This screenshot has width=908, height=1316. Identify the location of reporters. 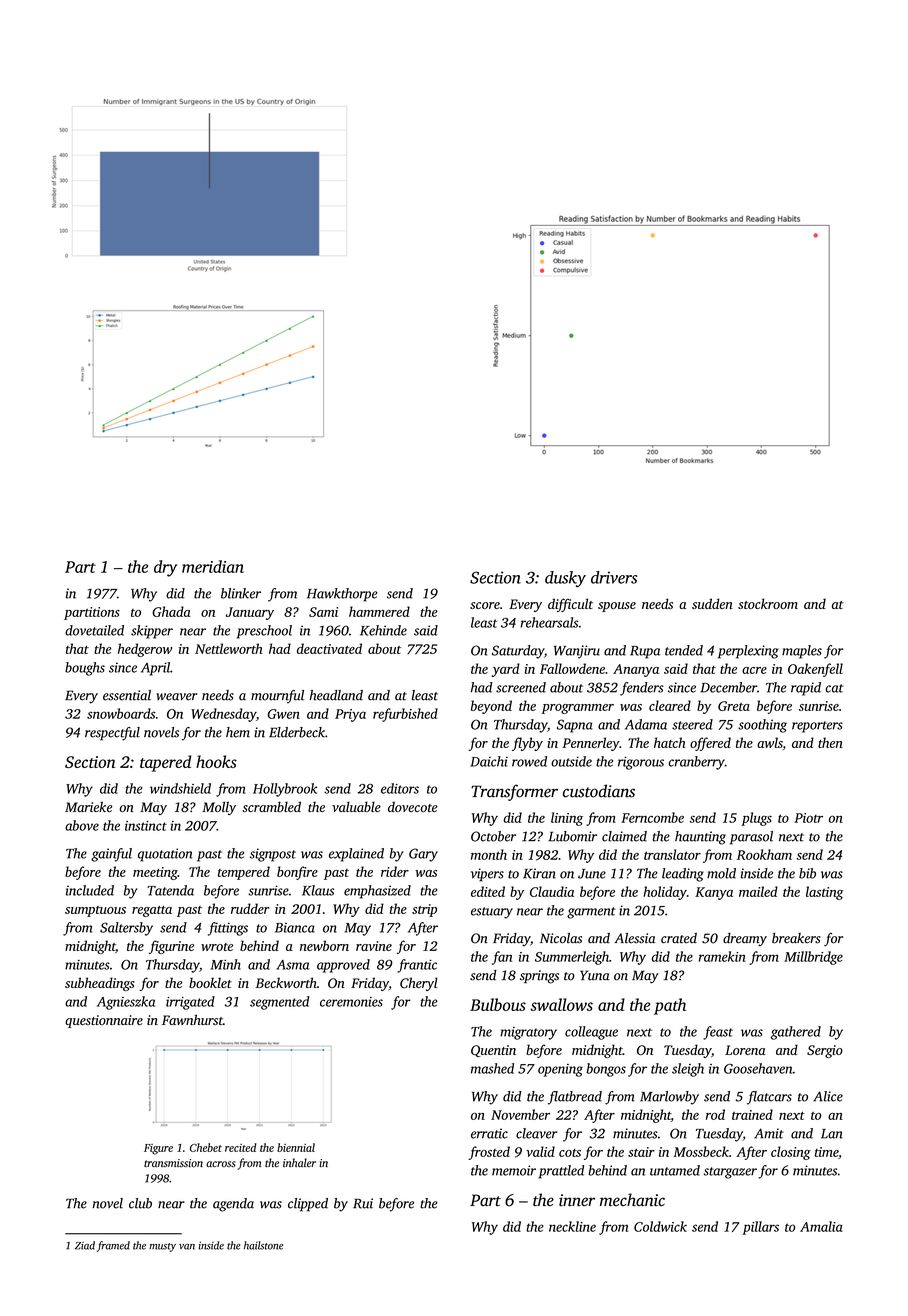
(817, 727).
